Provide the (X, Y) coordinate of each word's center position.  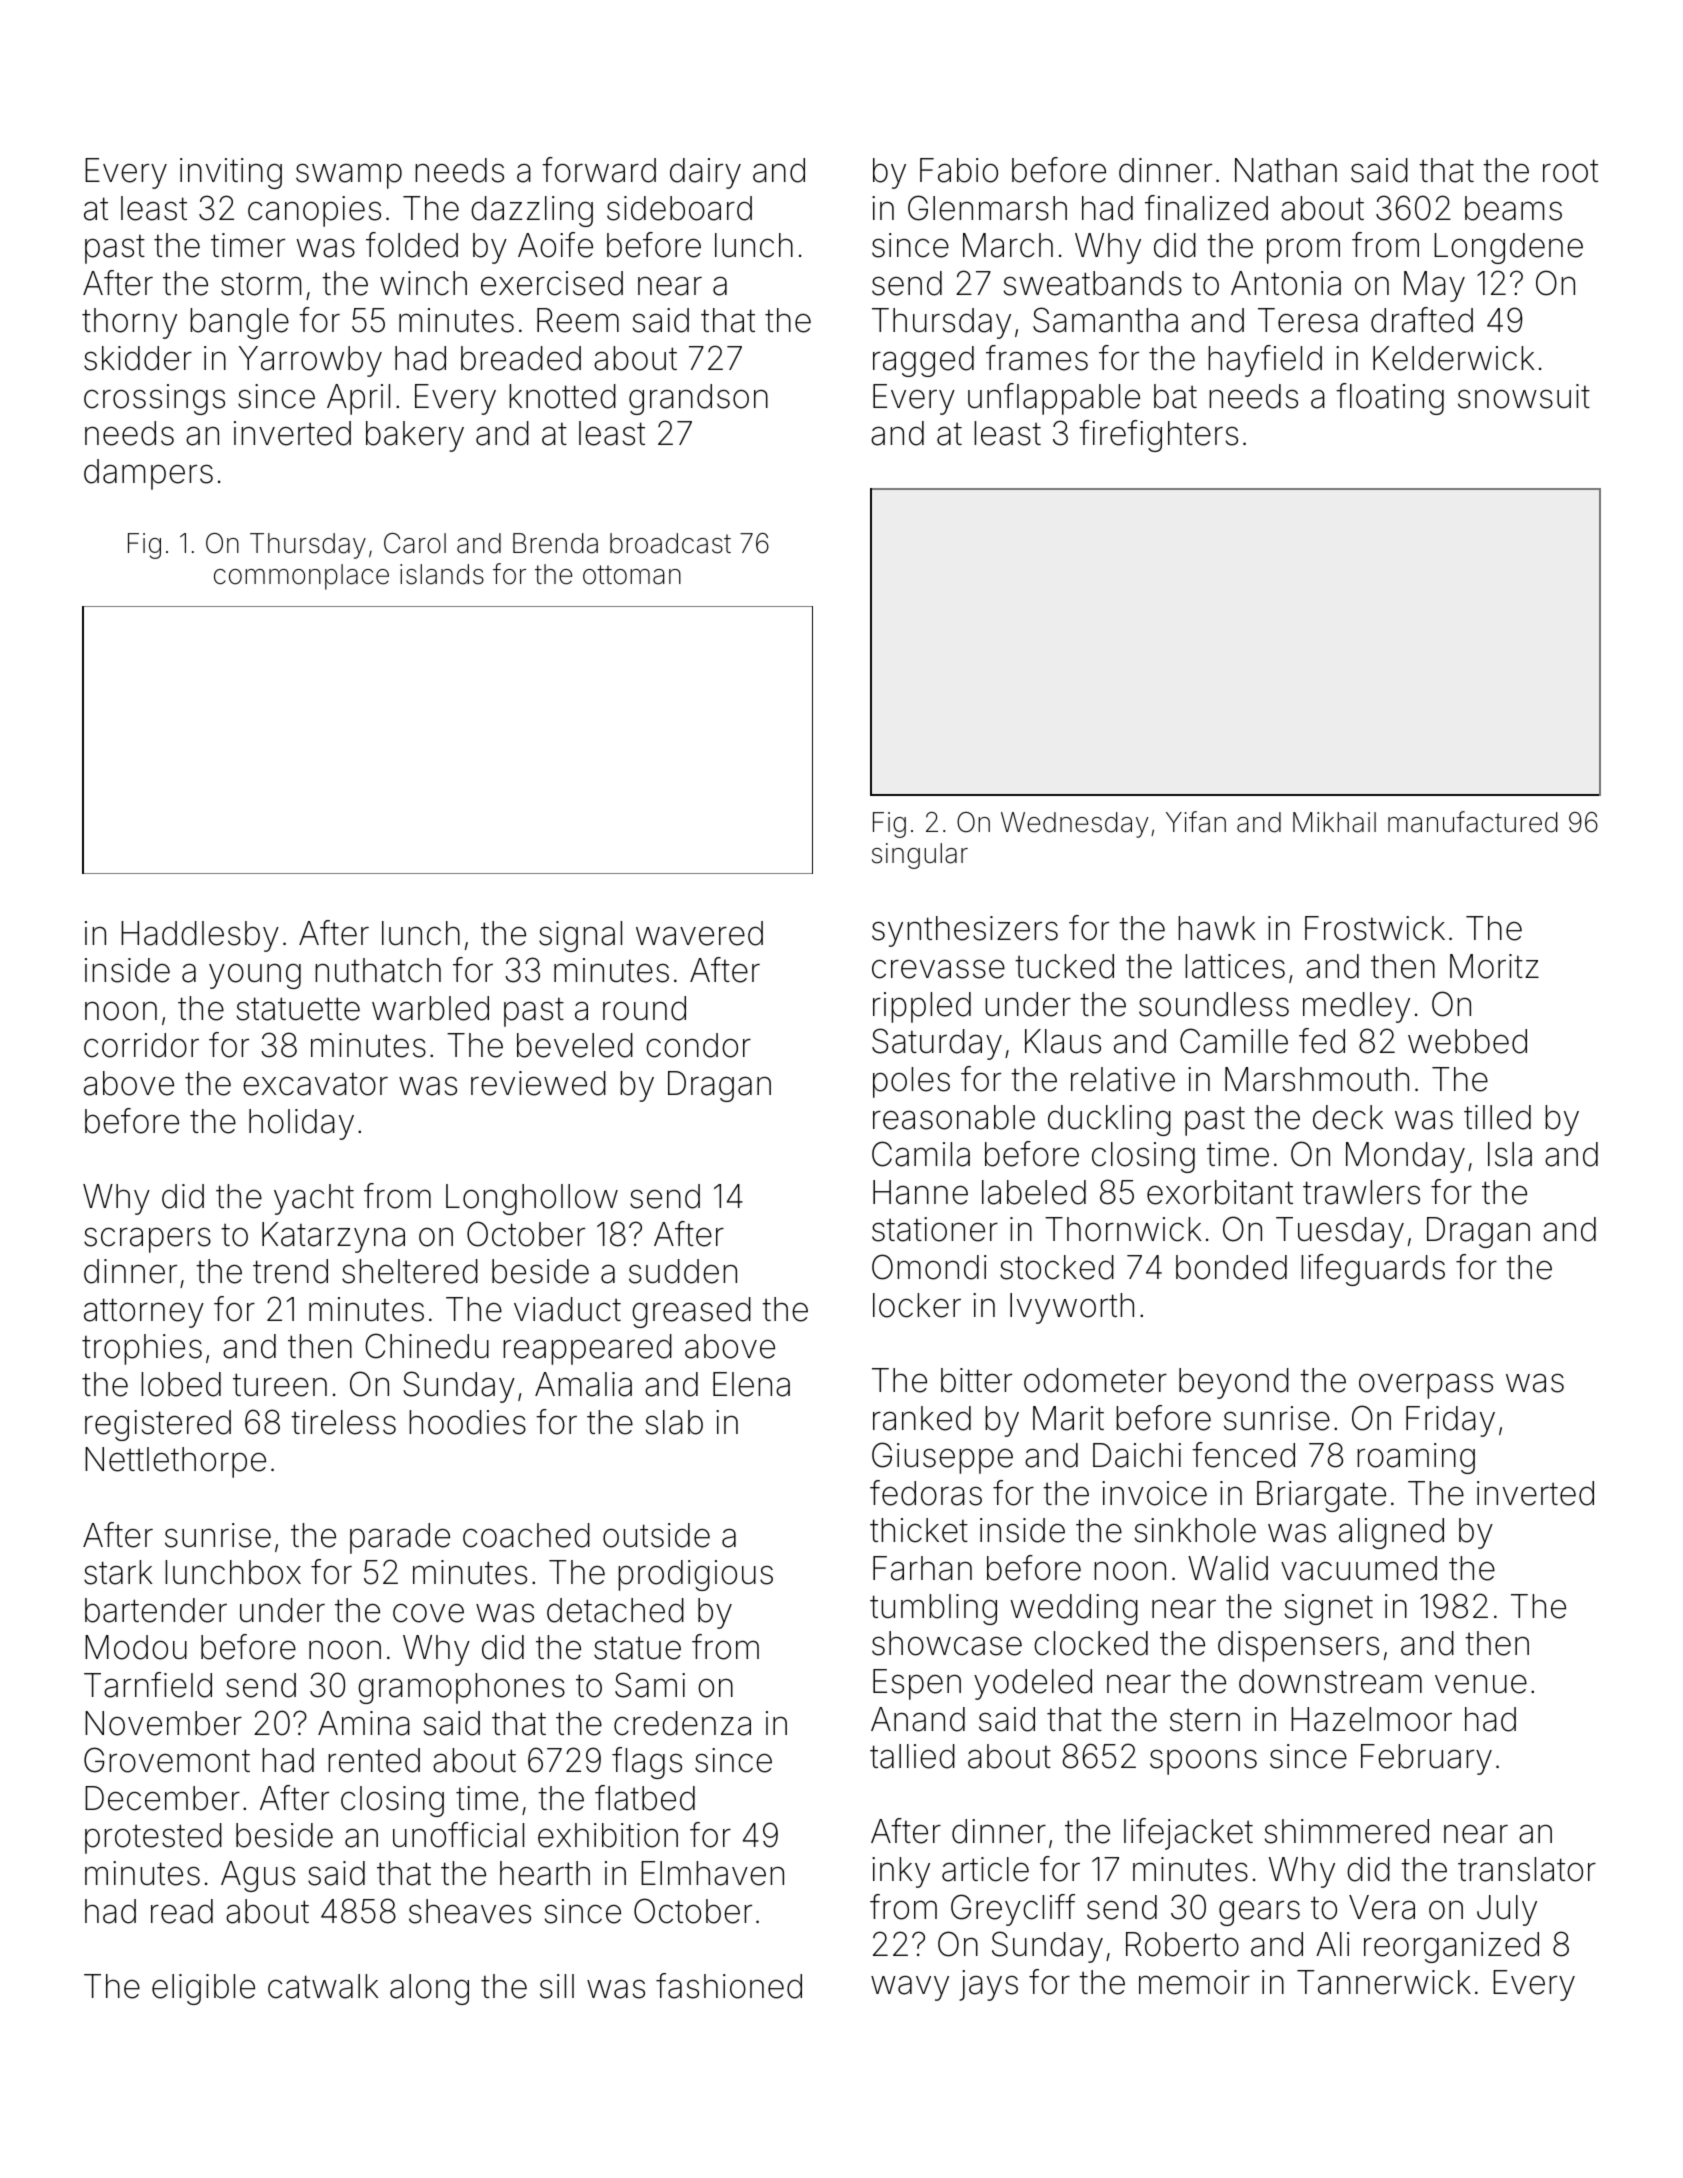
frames (1037, 358)
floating (1390, 399)
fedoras (926, 1493)
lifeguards (1373, 1270)
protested (153, 1838)
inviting (231, 173)
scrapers (147, 1240)
